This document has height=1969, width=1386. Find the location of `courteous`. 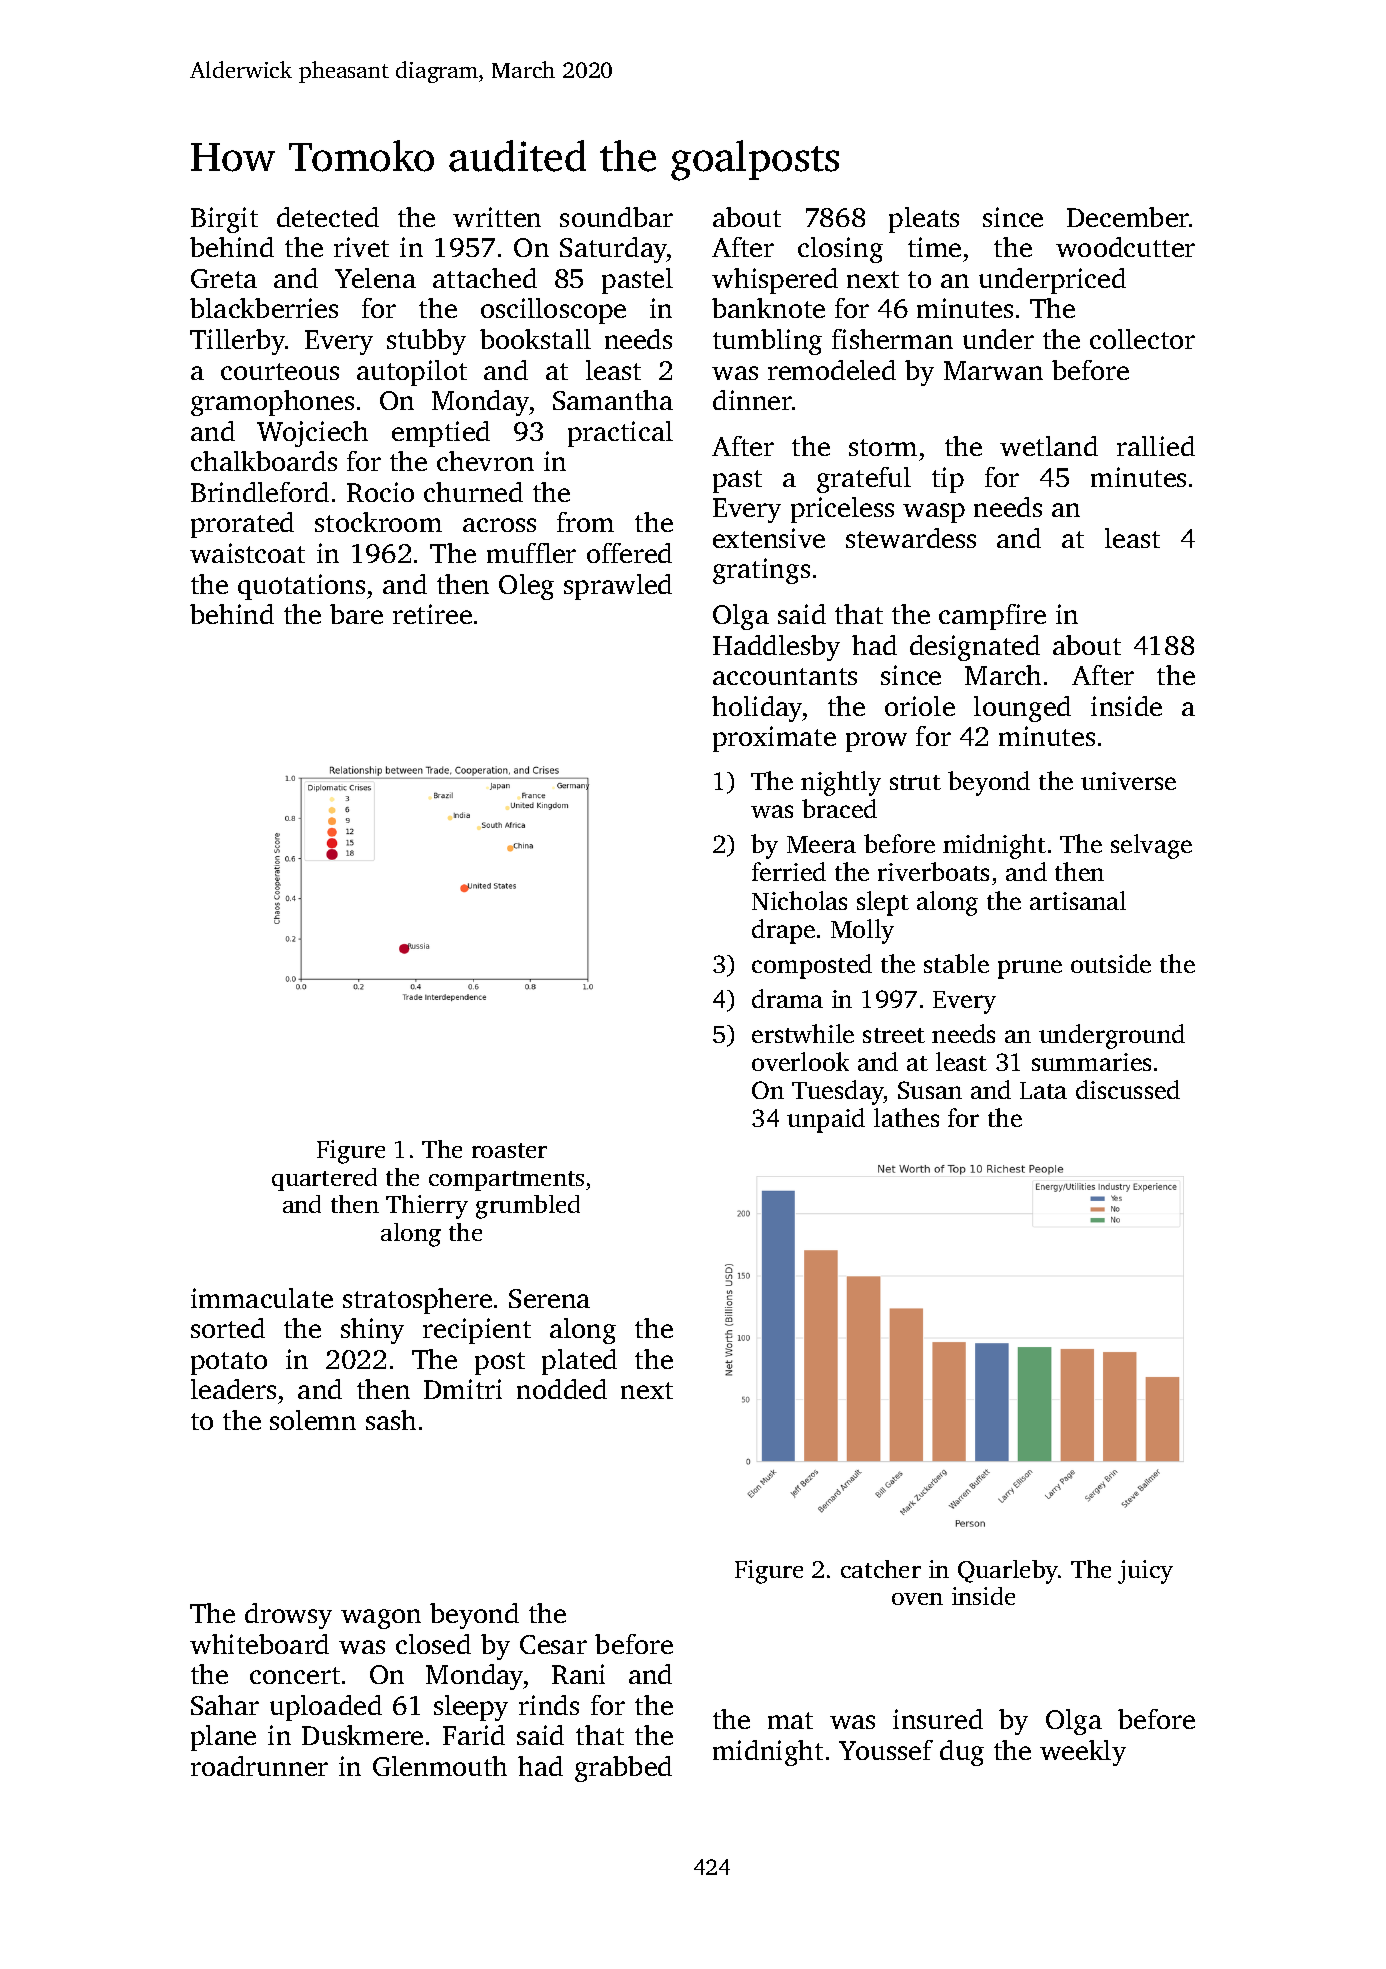

courteous is located at coordinates (280, 371).
